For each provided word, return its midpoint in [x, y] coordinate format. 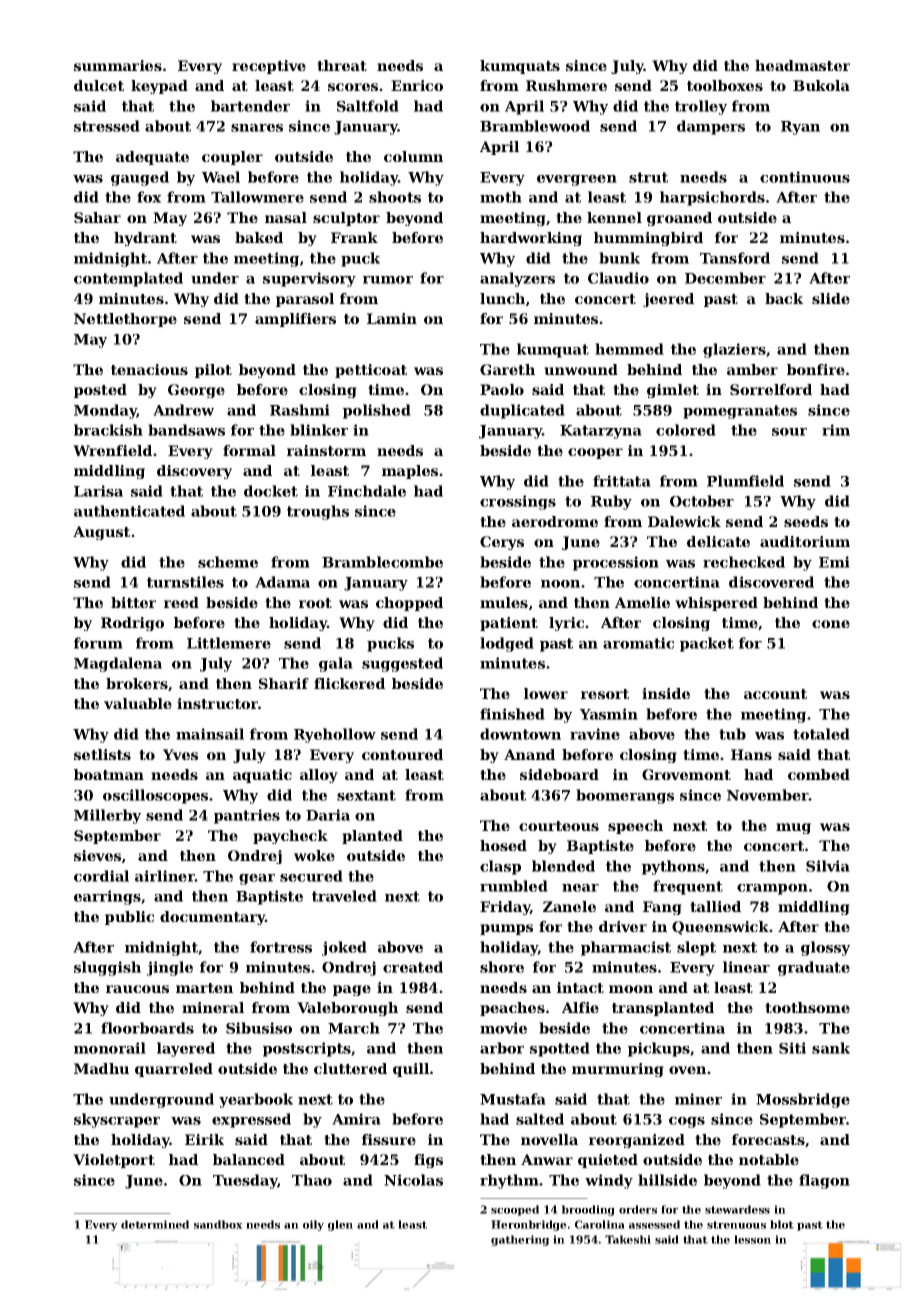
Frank [354, 237]
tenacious [149, 369]
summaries [118, 65]
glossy [825, 948]
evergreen [577, 180]
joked [344, 948]
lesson [752, 1239]
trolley [701, 107]
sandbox [218, 1224]
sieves [97, 855]
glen [340, 1225]
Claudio [618, 278]
